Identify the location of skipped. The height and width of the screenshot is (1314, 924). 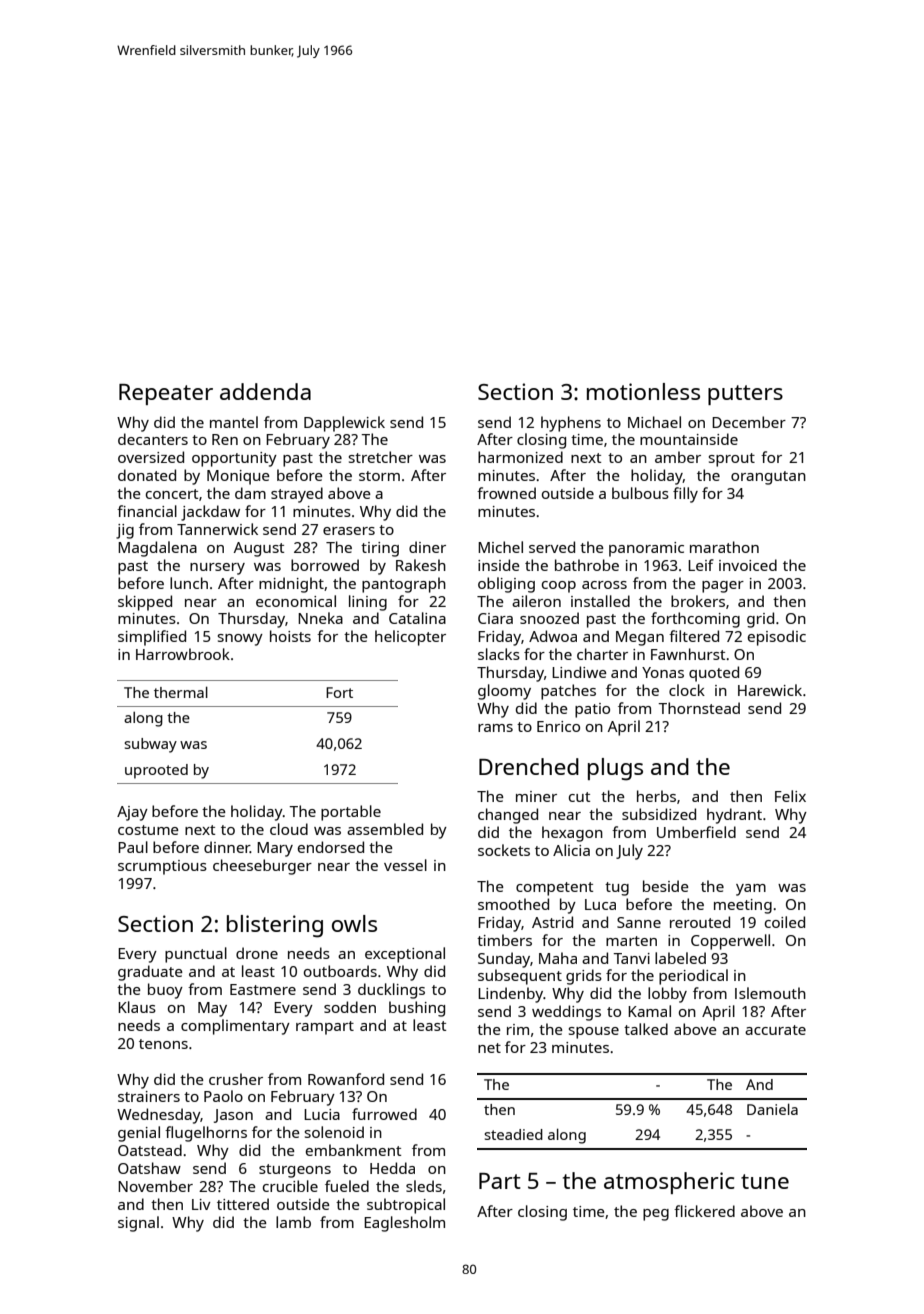
(145, 603).
